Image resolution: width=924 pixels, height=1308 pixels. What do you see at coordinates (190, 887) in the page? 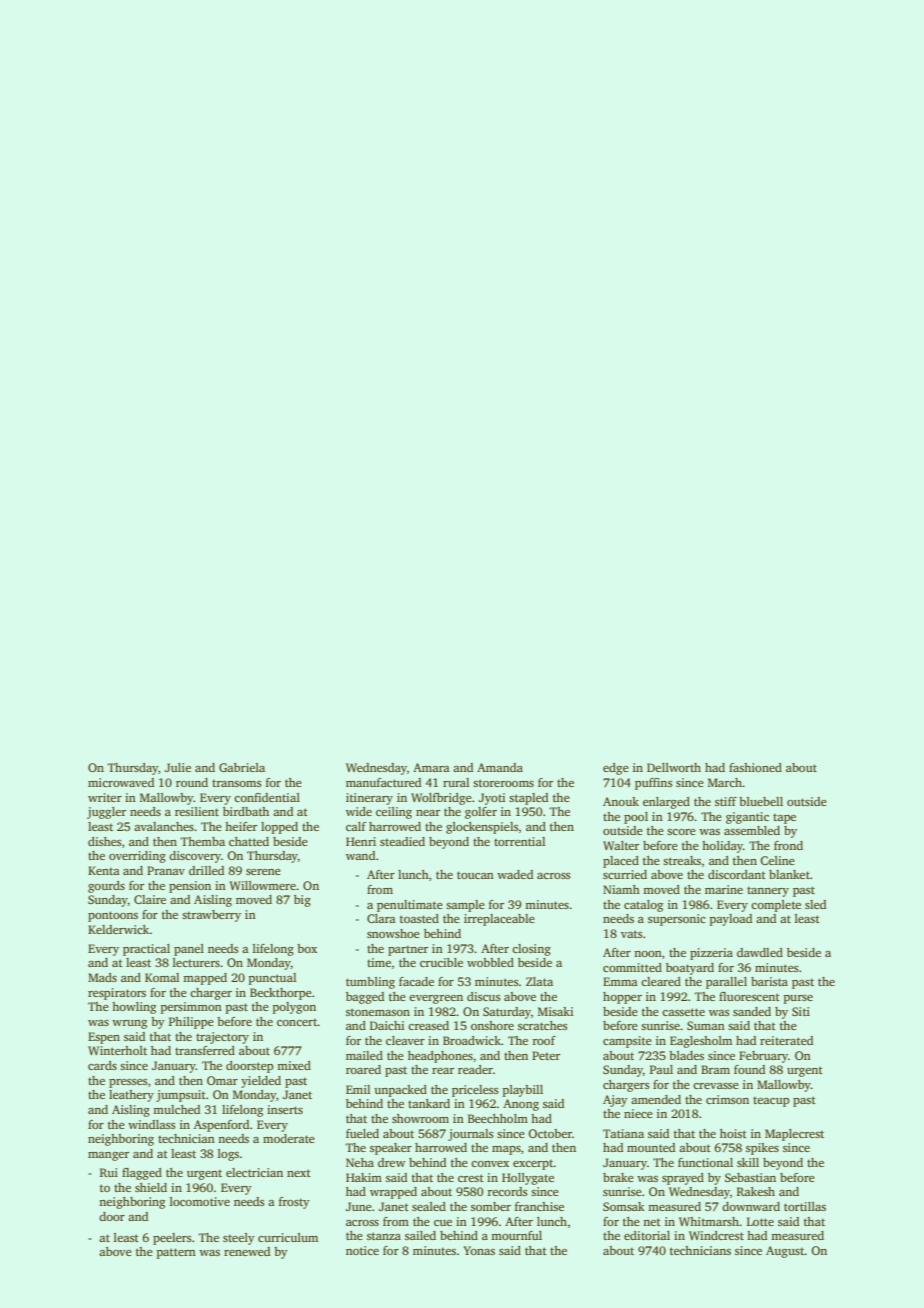
I see `pension` at bounding box center [190, 887].
